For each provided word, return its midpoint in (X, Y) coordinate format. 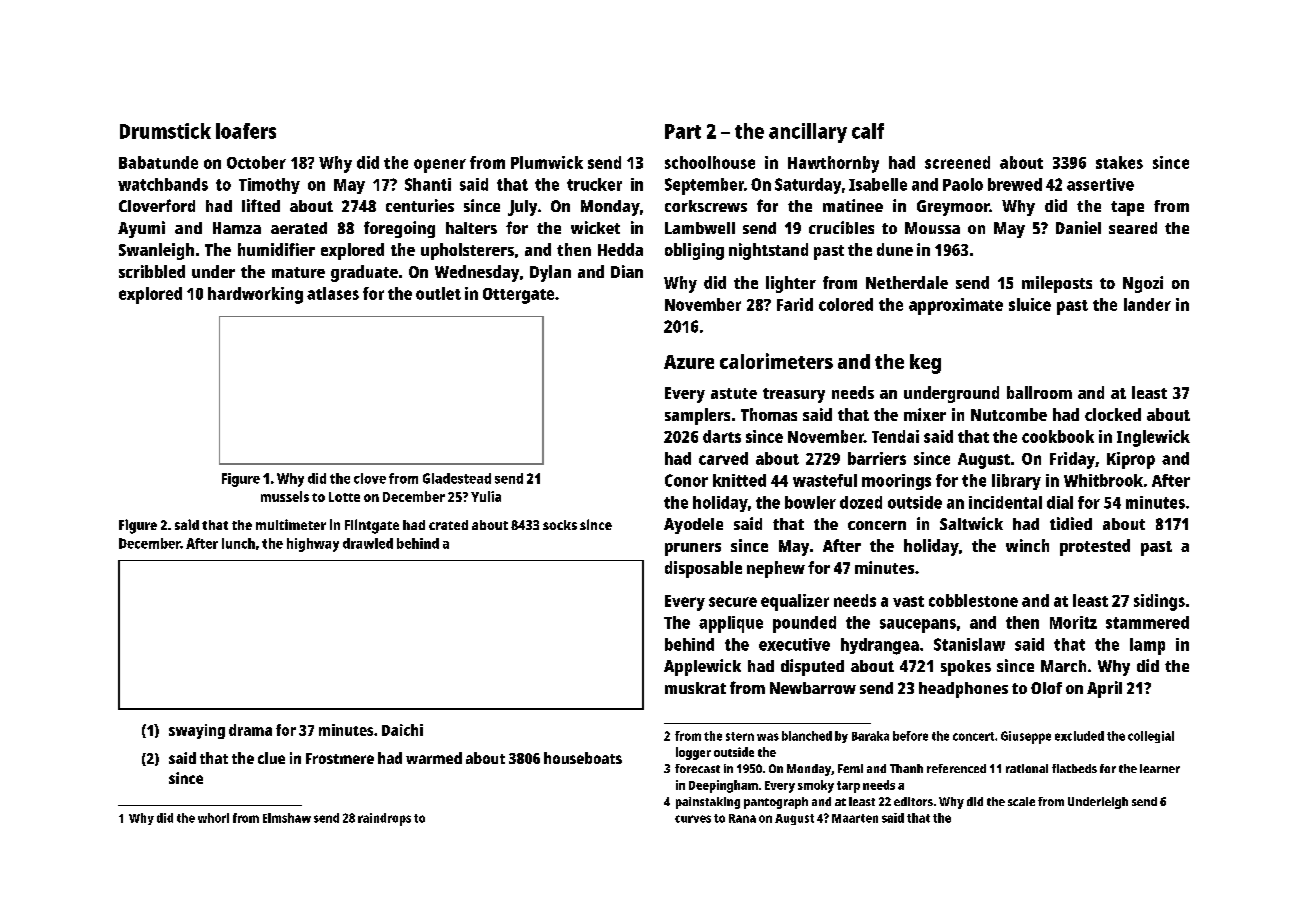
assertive (1100, 184)
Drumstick (165, 131)
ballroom (1039, 392)
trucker (594, 184)
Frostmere (340, 758)
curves (693, 819)
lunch (238, 543)
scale (1021, 801)
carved (723, 458)
